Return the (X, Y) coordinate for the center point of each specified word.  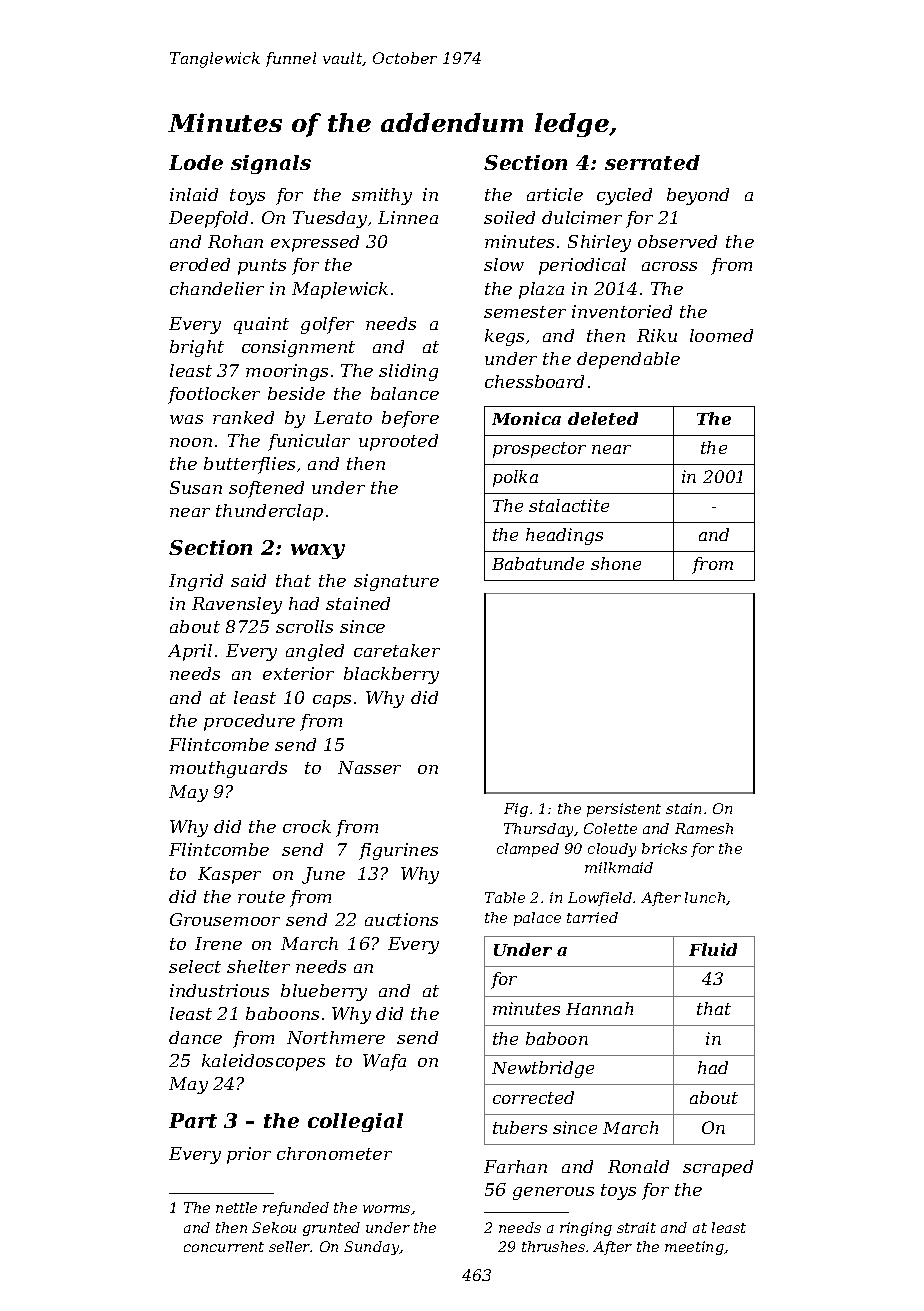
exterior (298, 673)
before (410, 419)
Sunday (371, 1248)
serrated (652, 162)
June (323, 875)
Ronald (638, 1166)
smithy (382, 196)
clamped (528, 850)
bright (197, 348)
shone (616, 563)
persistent (624, 810)
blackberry (391, 675)
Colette (610, 828)
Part (193, 1120)
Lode (196, 162)
